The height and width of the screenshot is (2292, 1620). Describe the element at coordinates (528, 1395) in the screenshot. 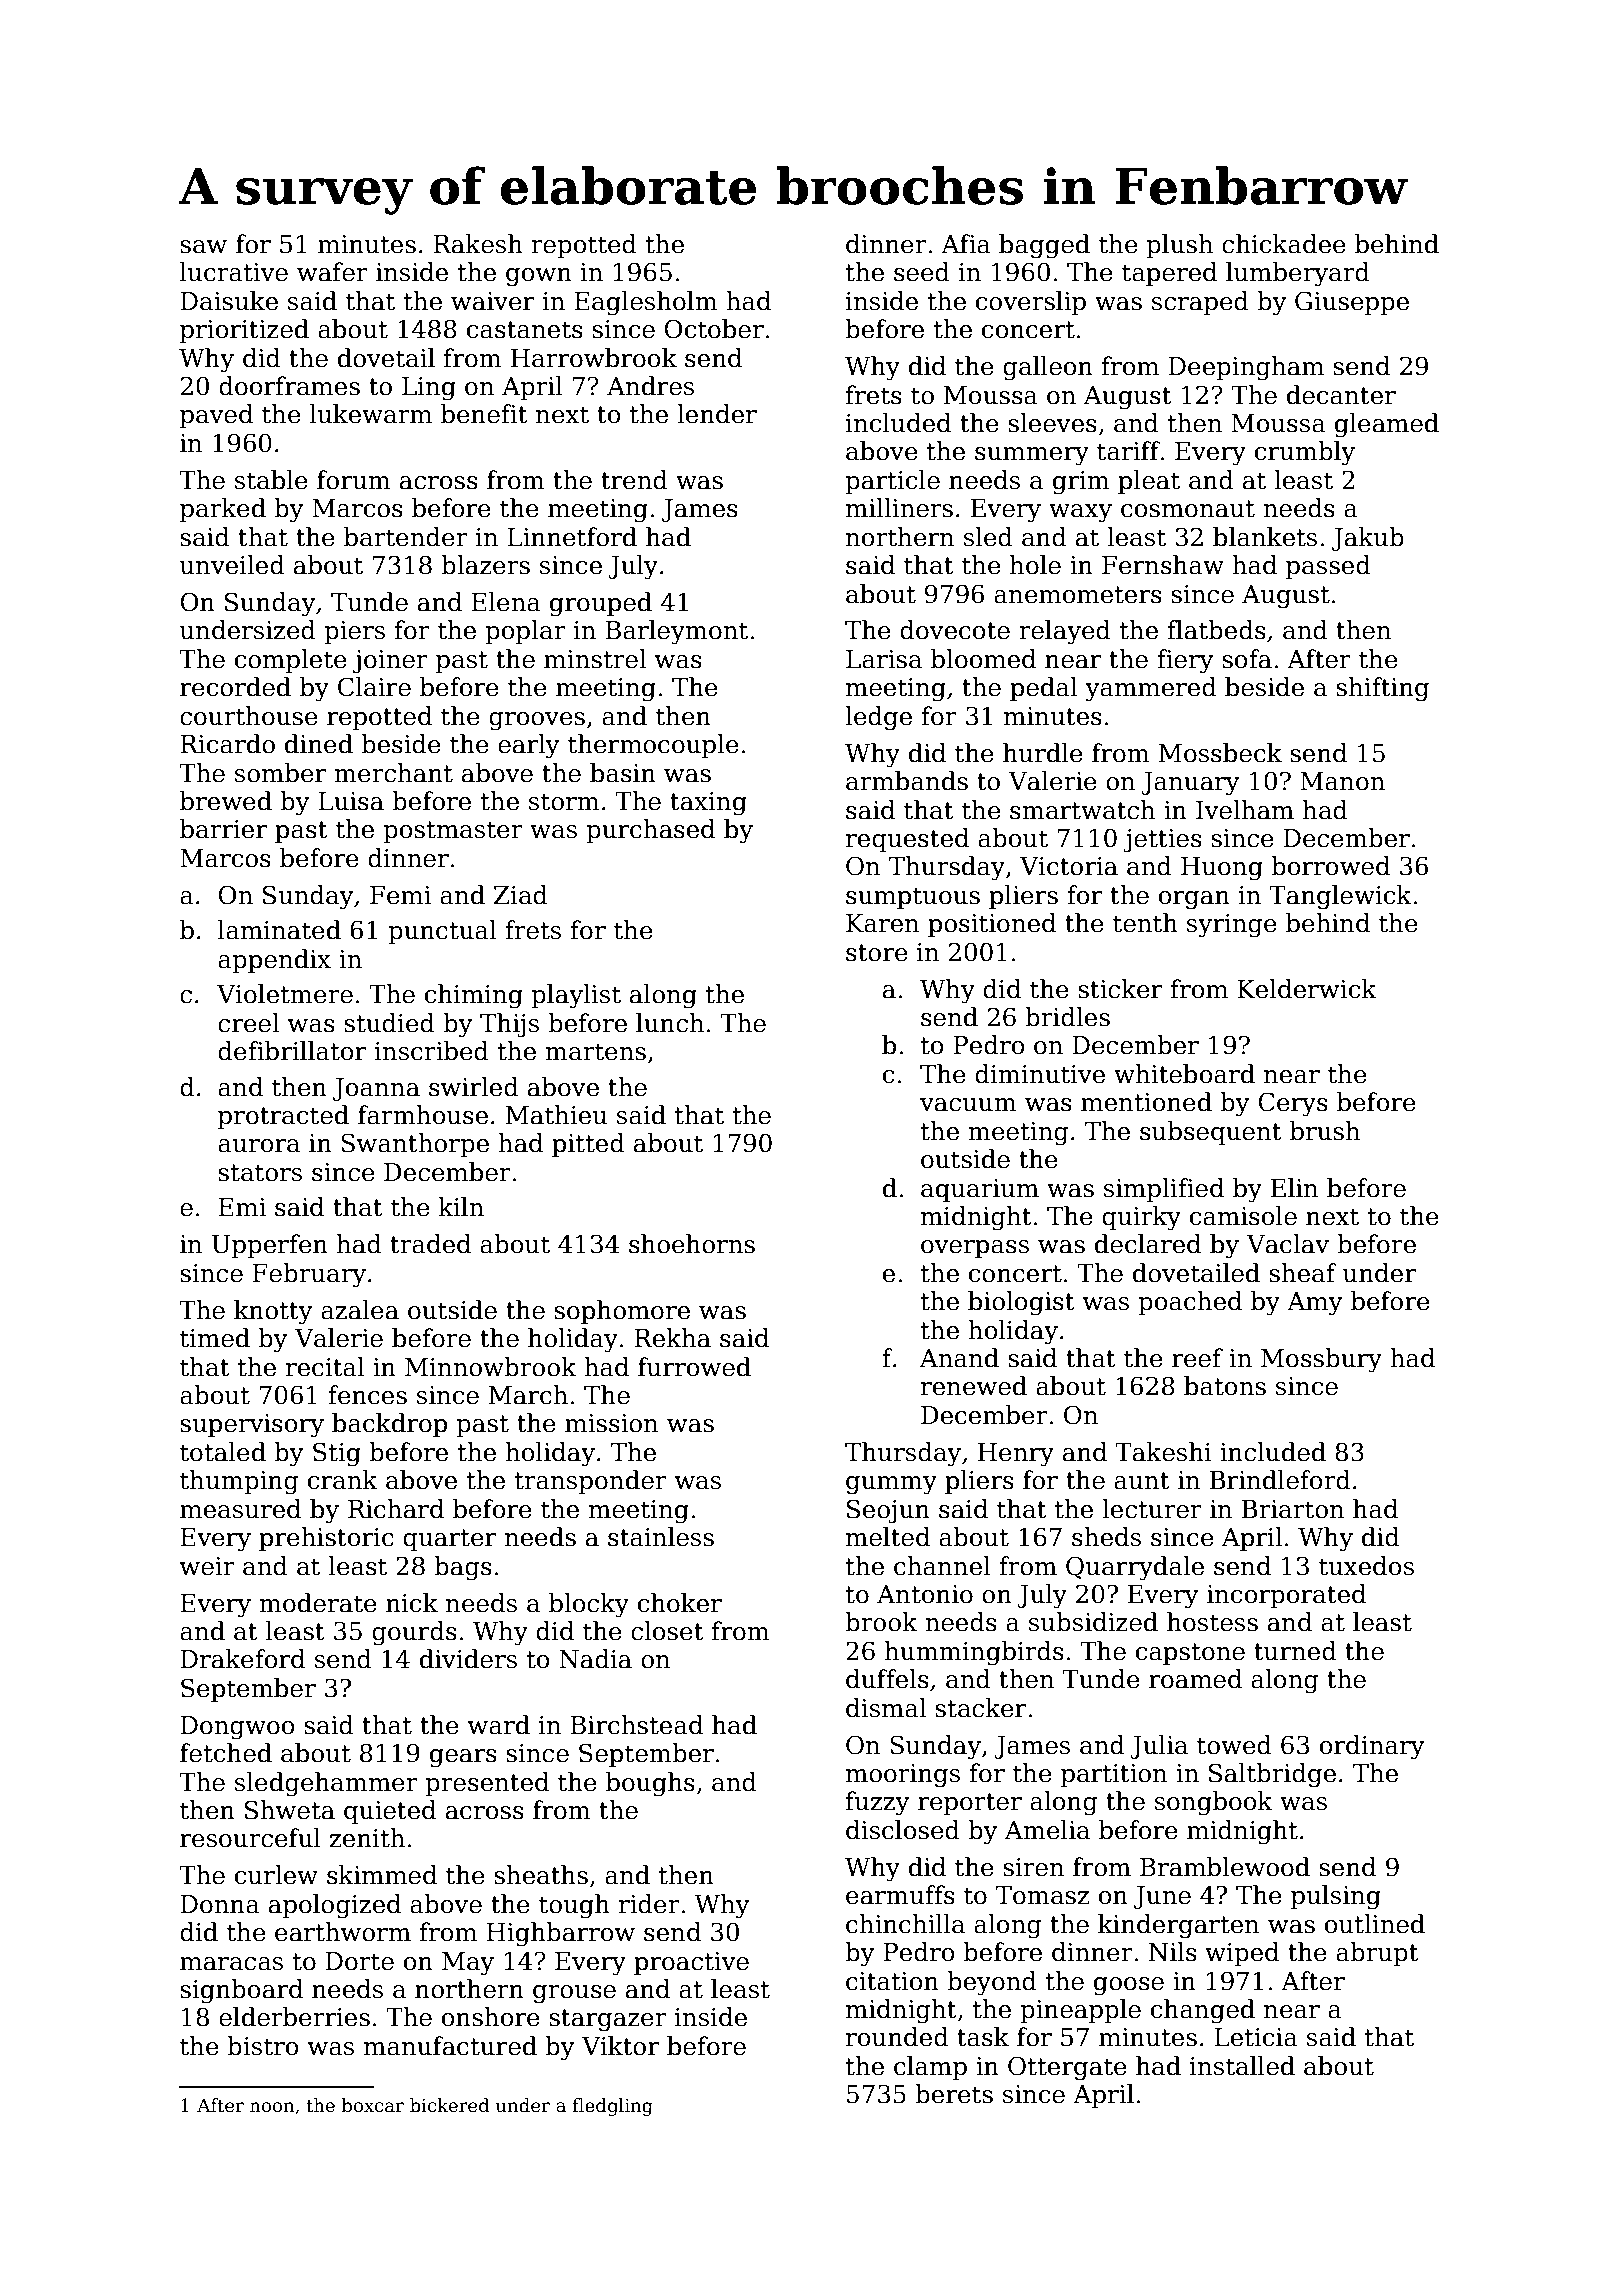

I see `March` at that location.
